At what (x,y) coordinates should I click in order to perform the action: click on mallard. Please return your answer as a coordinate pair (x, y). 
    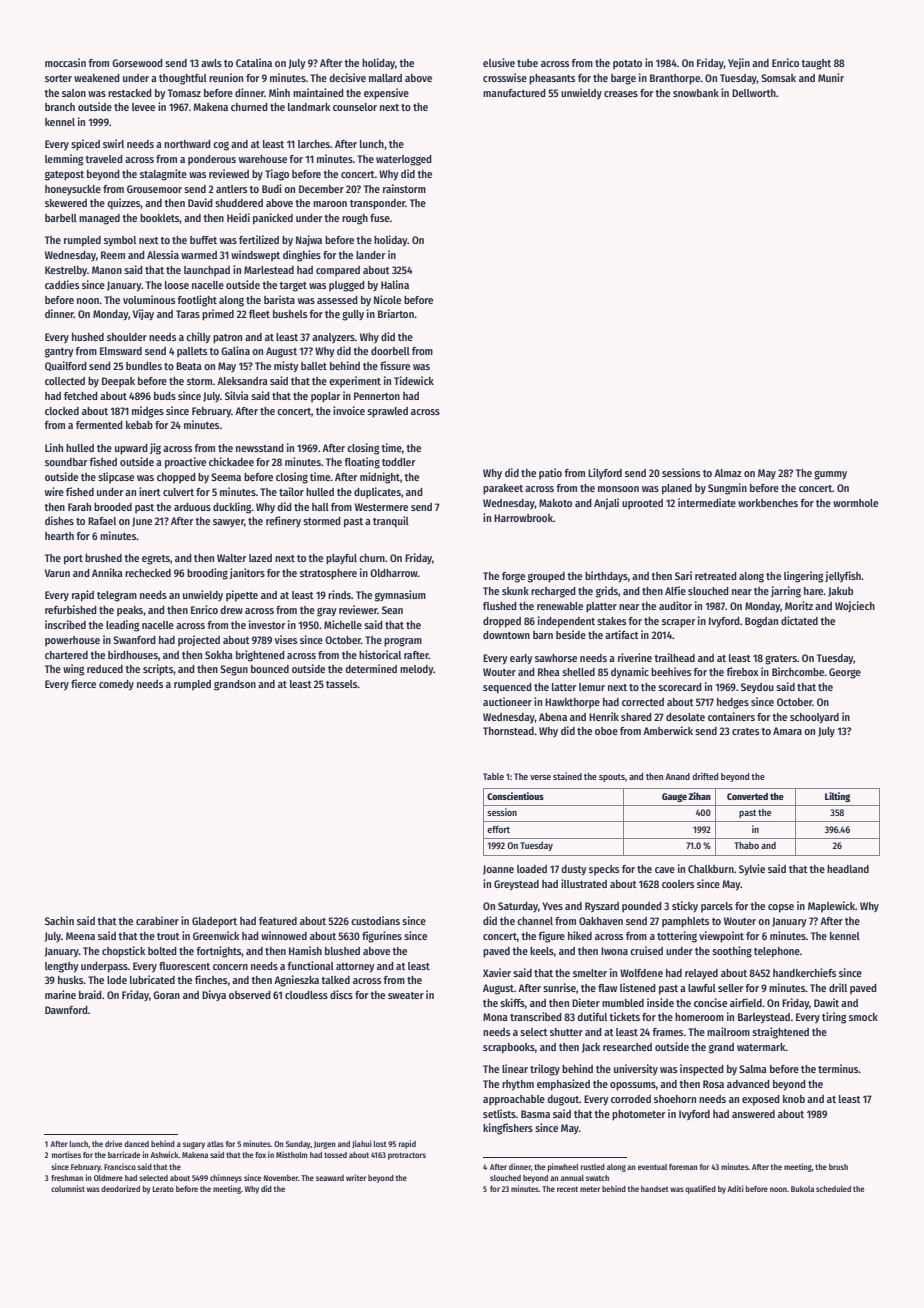
    Looking at the image, I should click on (385, 78).
